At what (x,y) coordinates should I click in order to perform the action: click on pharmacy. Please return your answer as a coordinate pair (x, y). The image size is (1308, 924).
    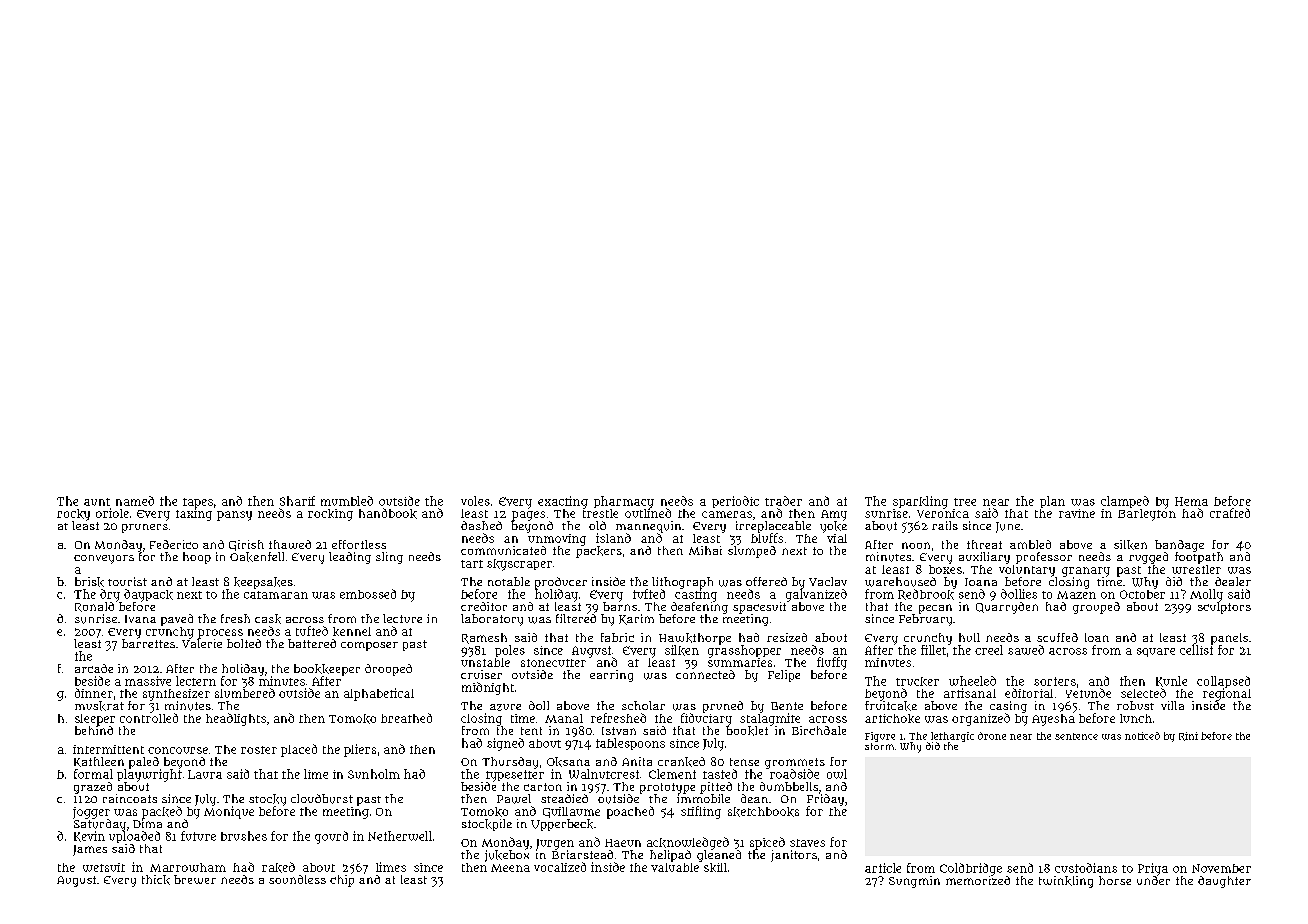
    Looking at the image, I should click on (624, 502).
